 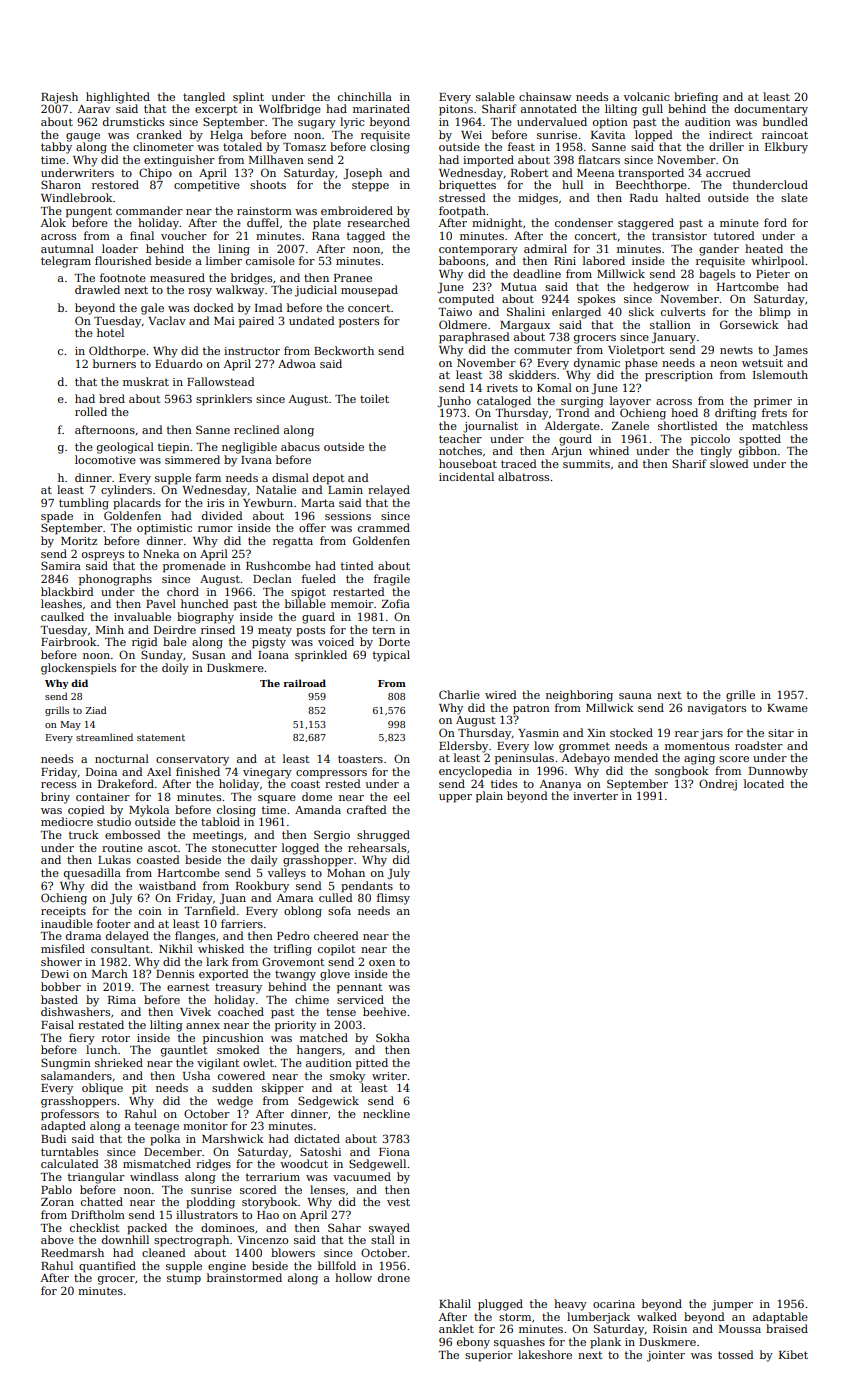 What do you see at coordinates (59, 98) in the document?
I see `Rajesh` at bounding box center [59, 98].
